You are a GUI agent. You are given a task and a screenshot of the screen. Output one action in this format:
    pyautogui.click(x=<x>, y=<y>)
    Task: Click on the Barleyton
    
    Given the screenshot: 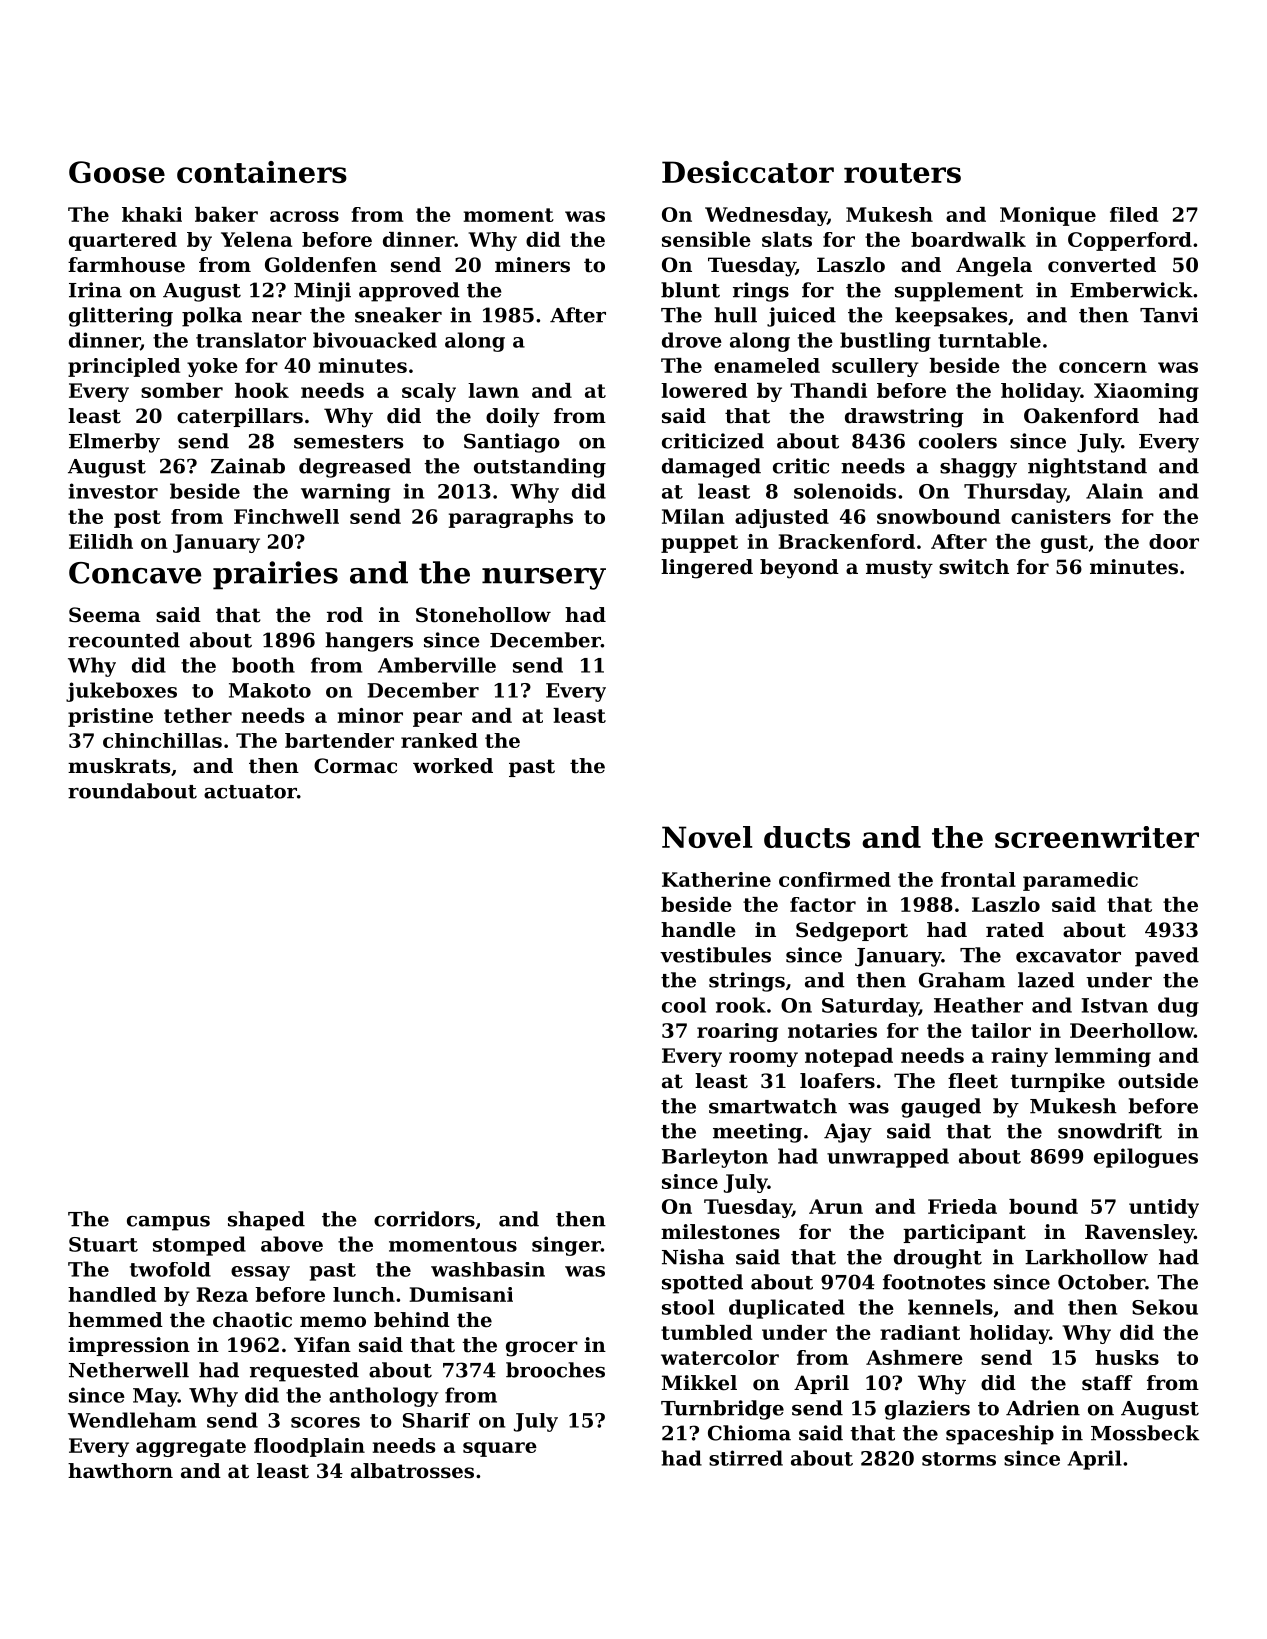 What is the action you would take?
    pyautogui.click(x=715, y=1158)
